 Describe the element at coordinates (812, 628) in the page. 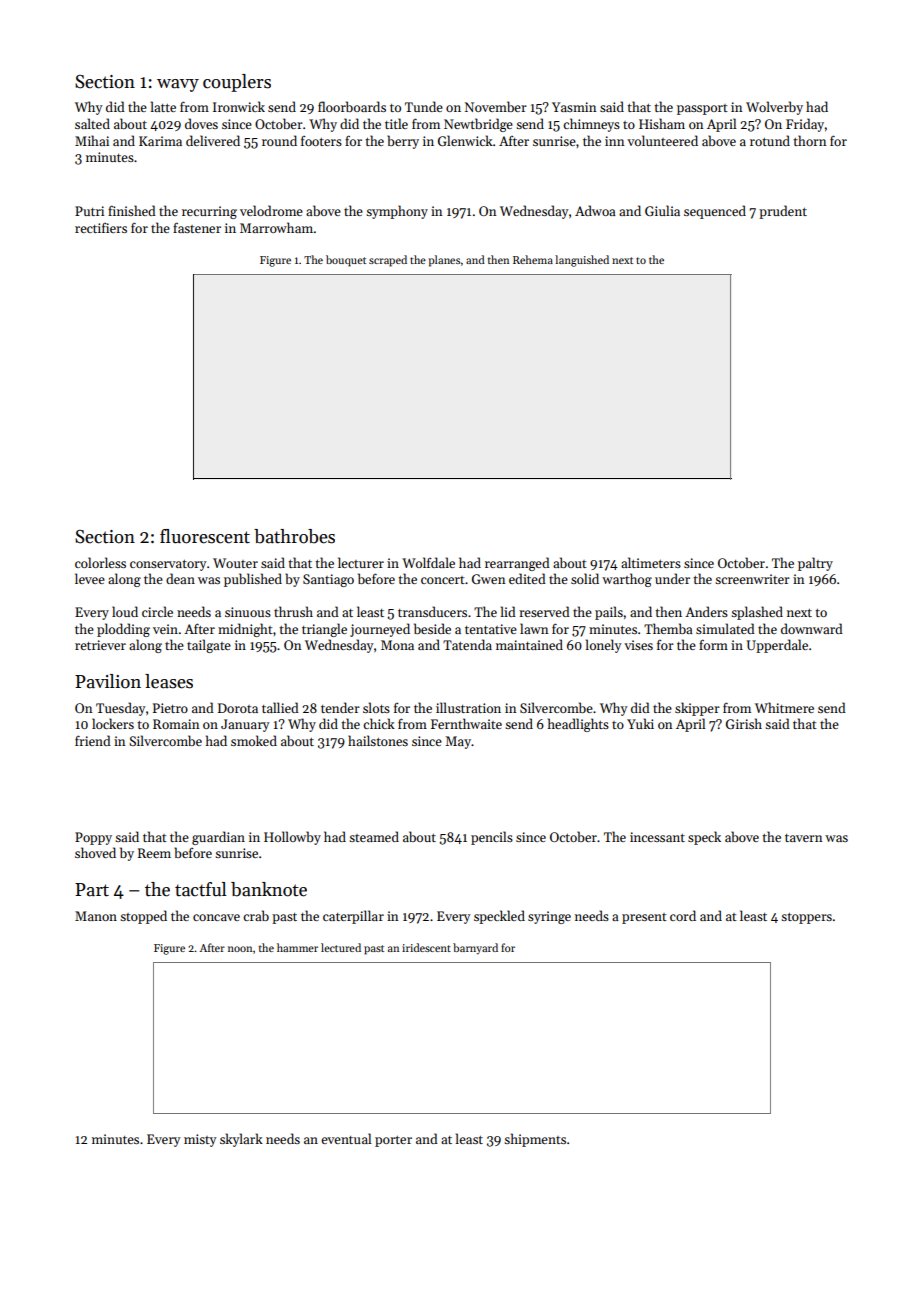

I see `downward` at that location.
